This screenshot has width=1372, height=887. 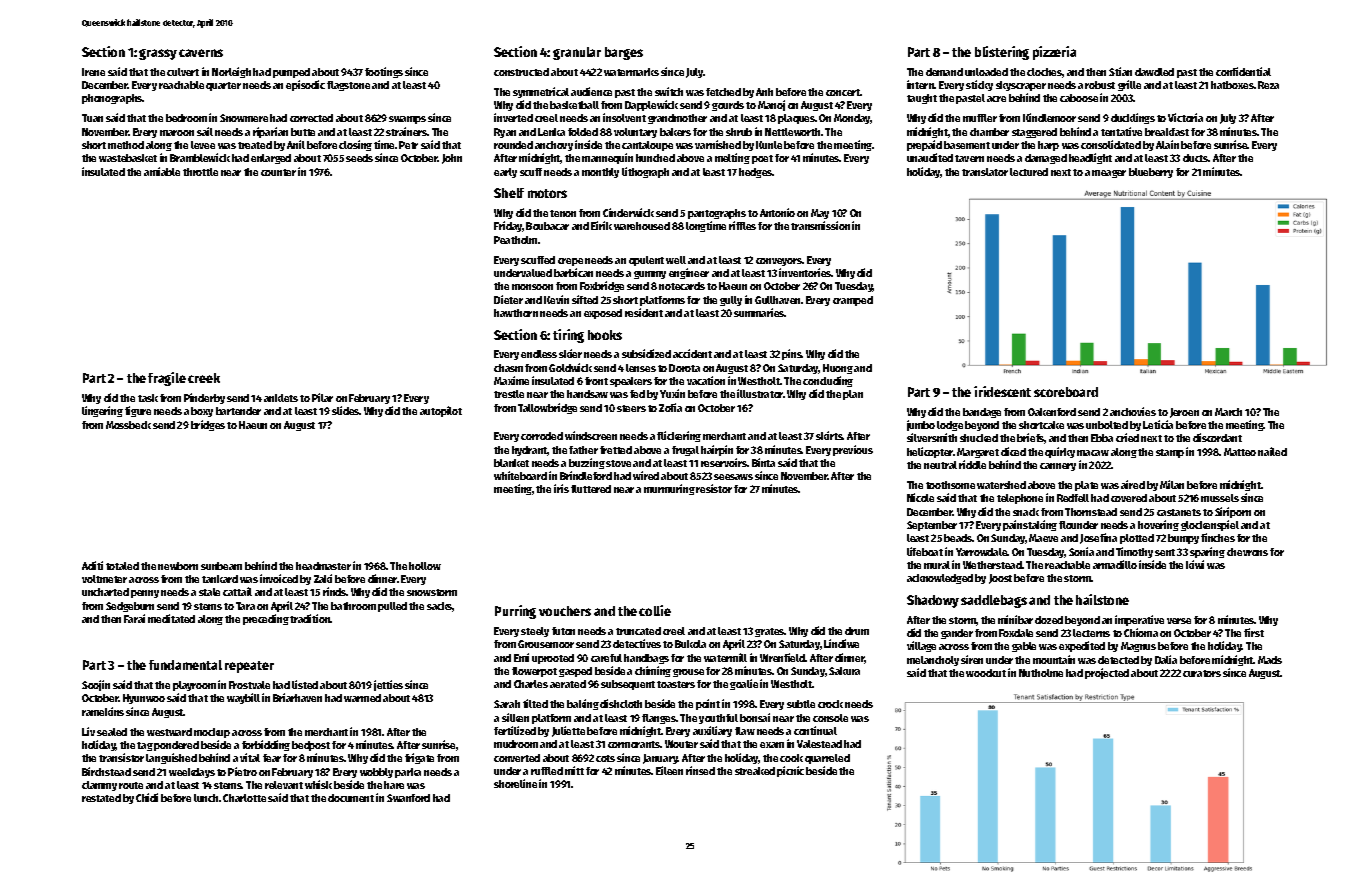 I want to click on caverns, so click(x=201, y=53).
